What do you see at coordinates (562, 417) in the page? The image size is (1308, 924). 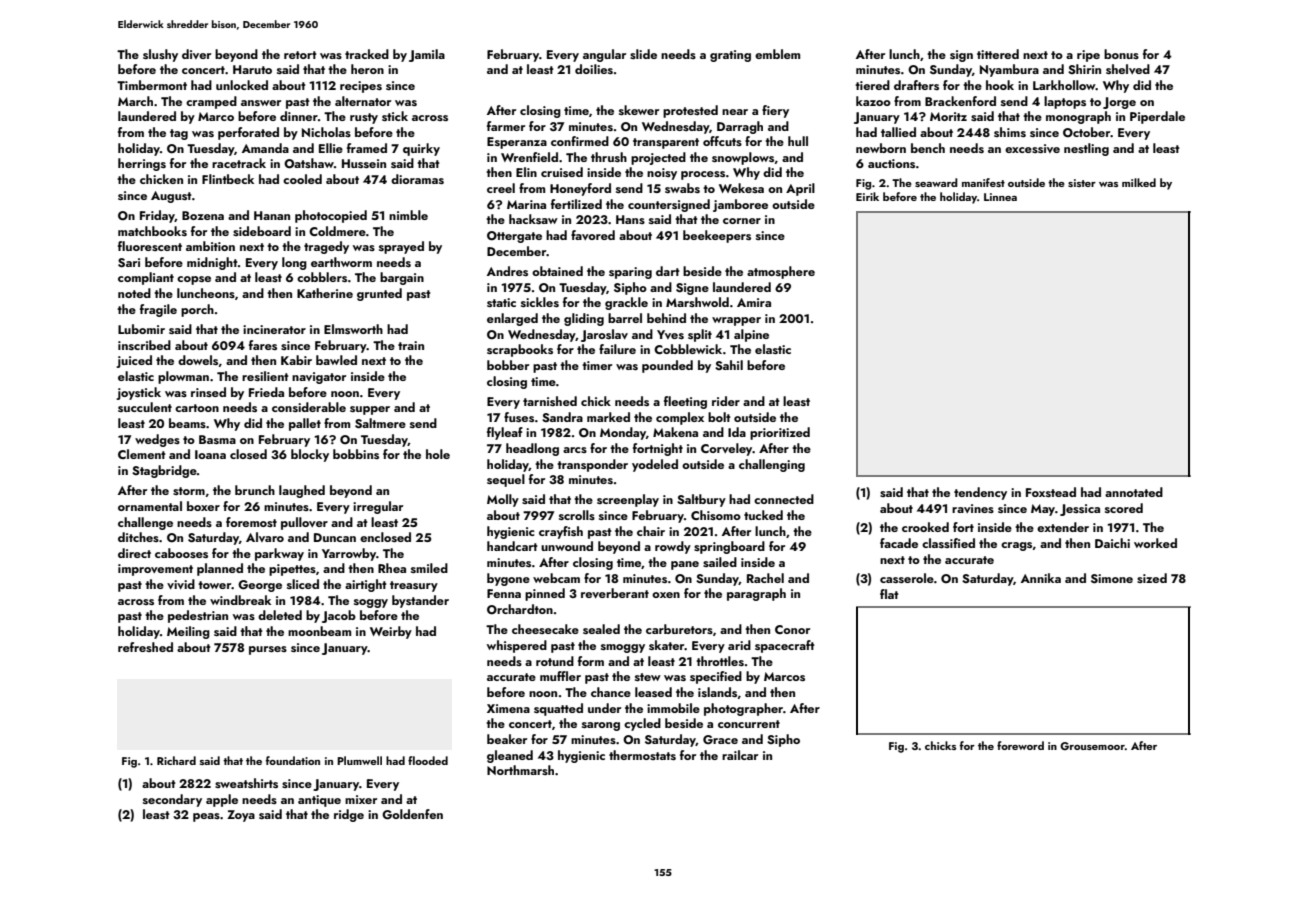 I see `Sandra` at bounding box center [562, 417].
